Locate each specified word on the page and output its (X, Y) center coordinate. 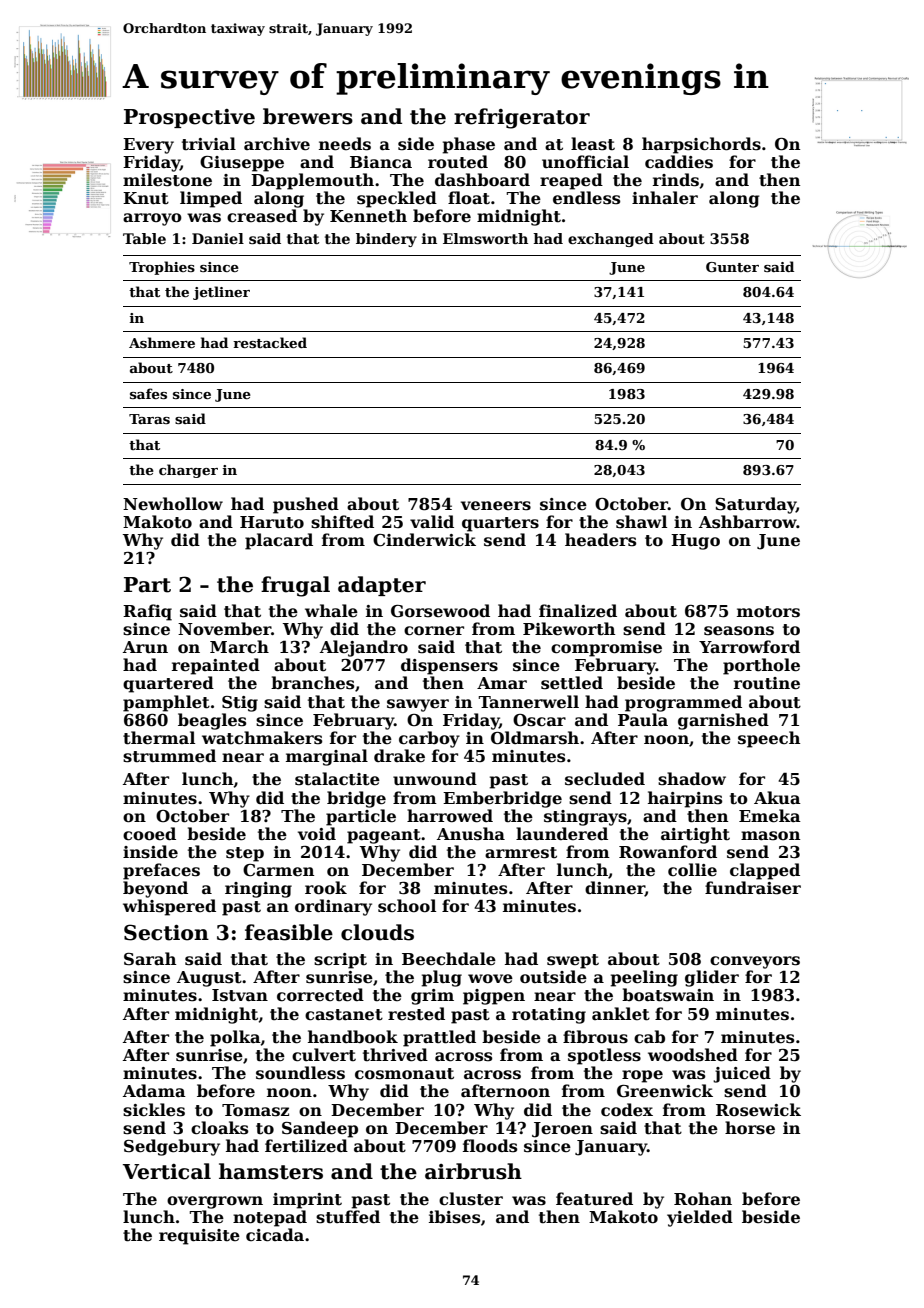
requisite (199, 1237)
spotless (604, 1056)
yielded (700, 1218)
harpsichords (701, 145)
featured (594, 1199)
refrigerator (522, 118)
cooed (149, 834)
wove (490, 979)
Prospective (189, 118)
